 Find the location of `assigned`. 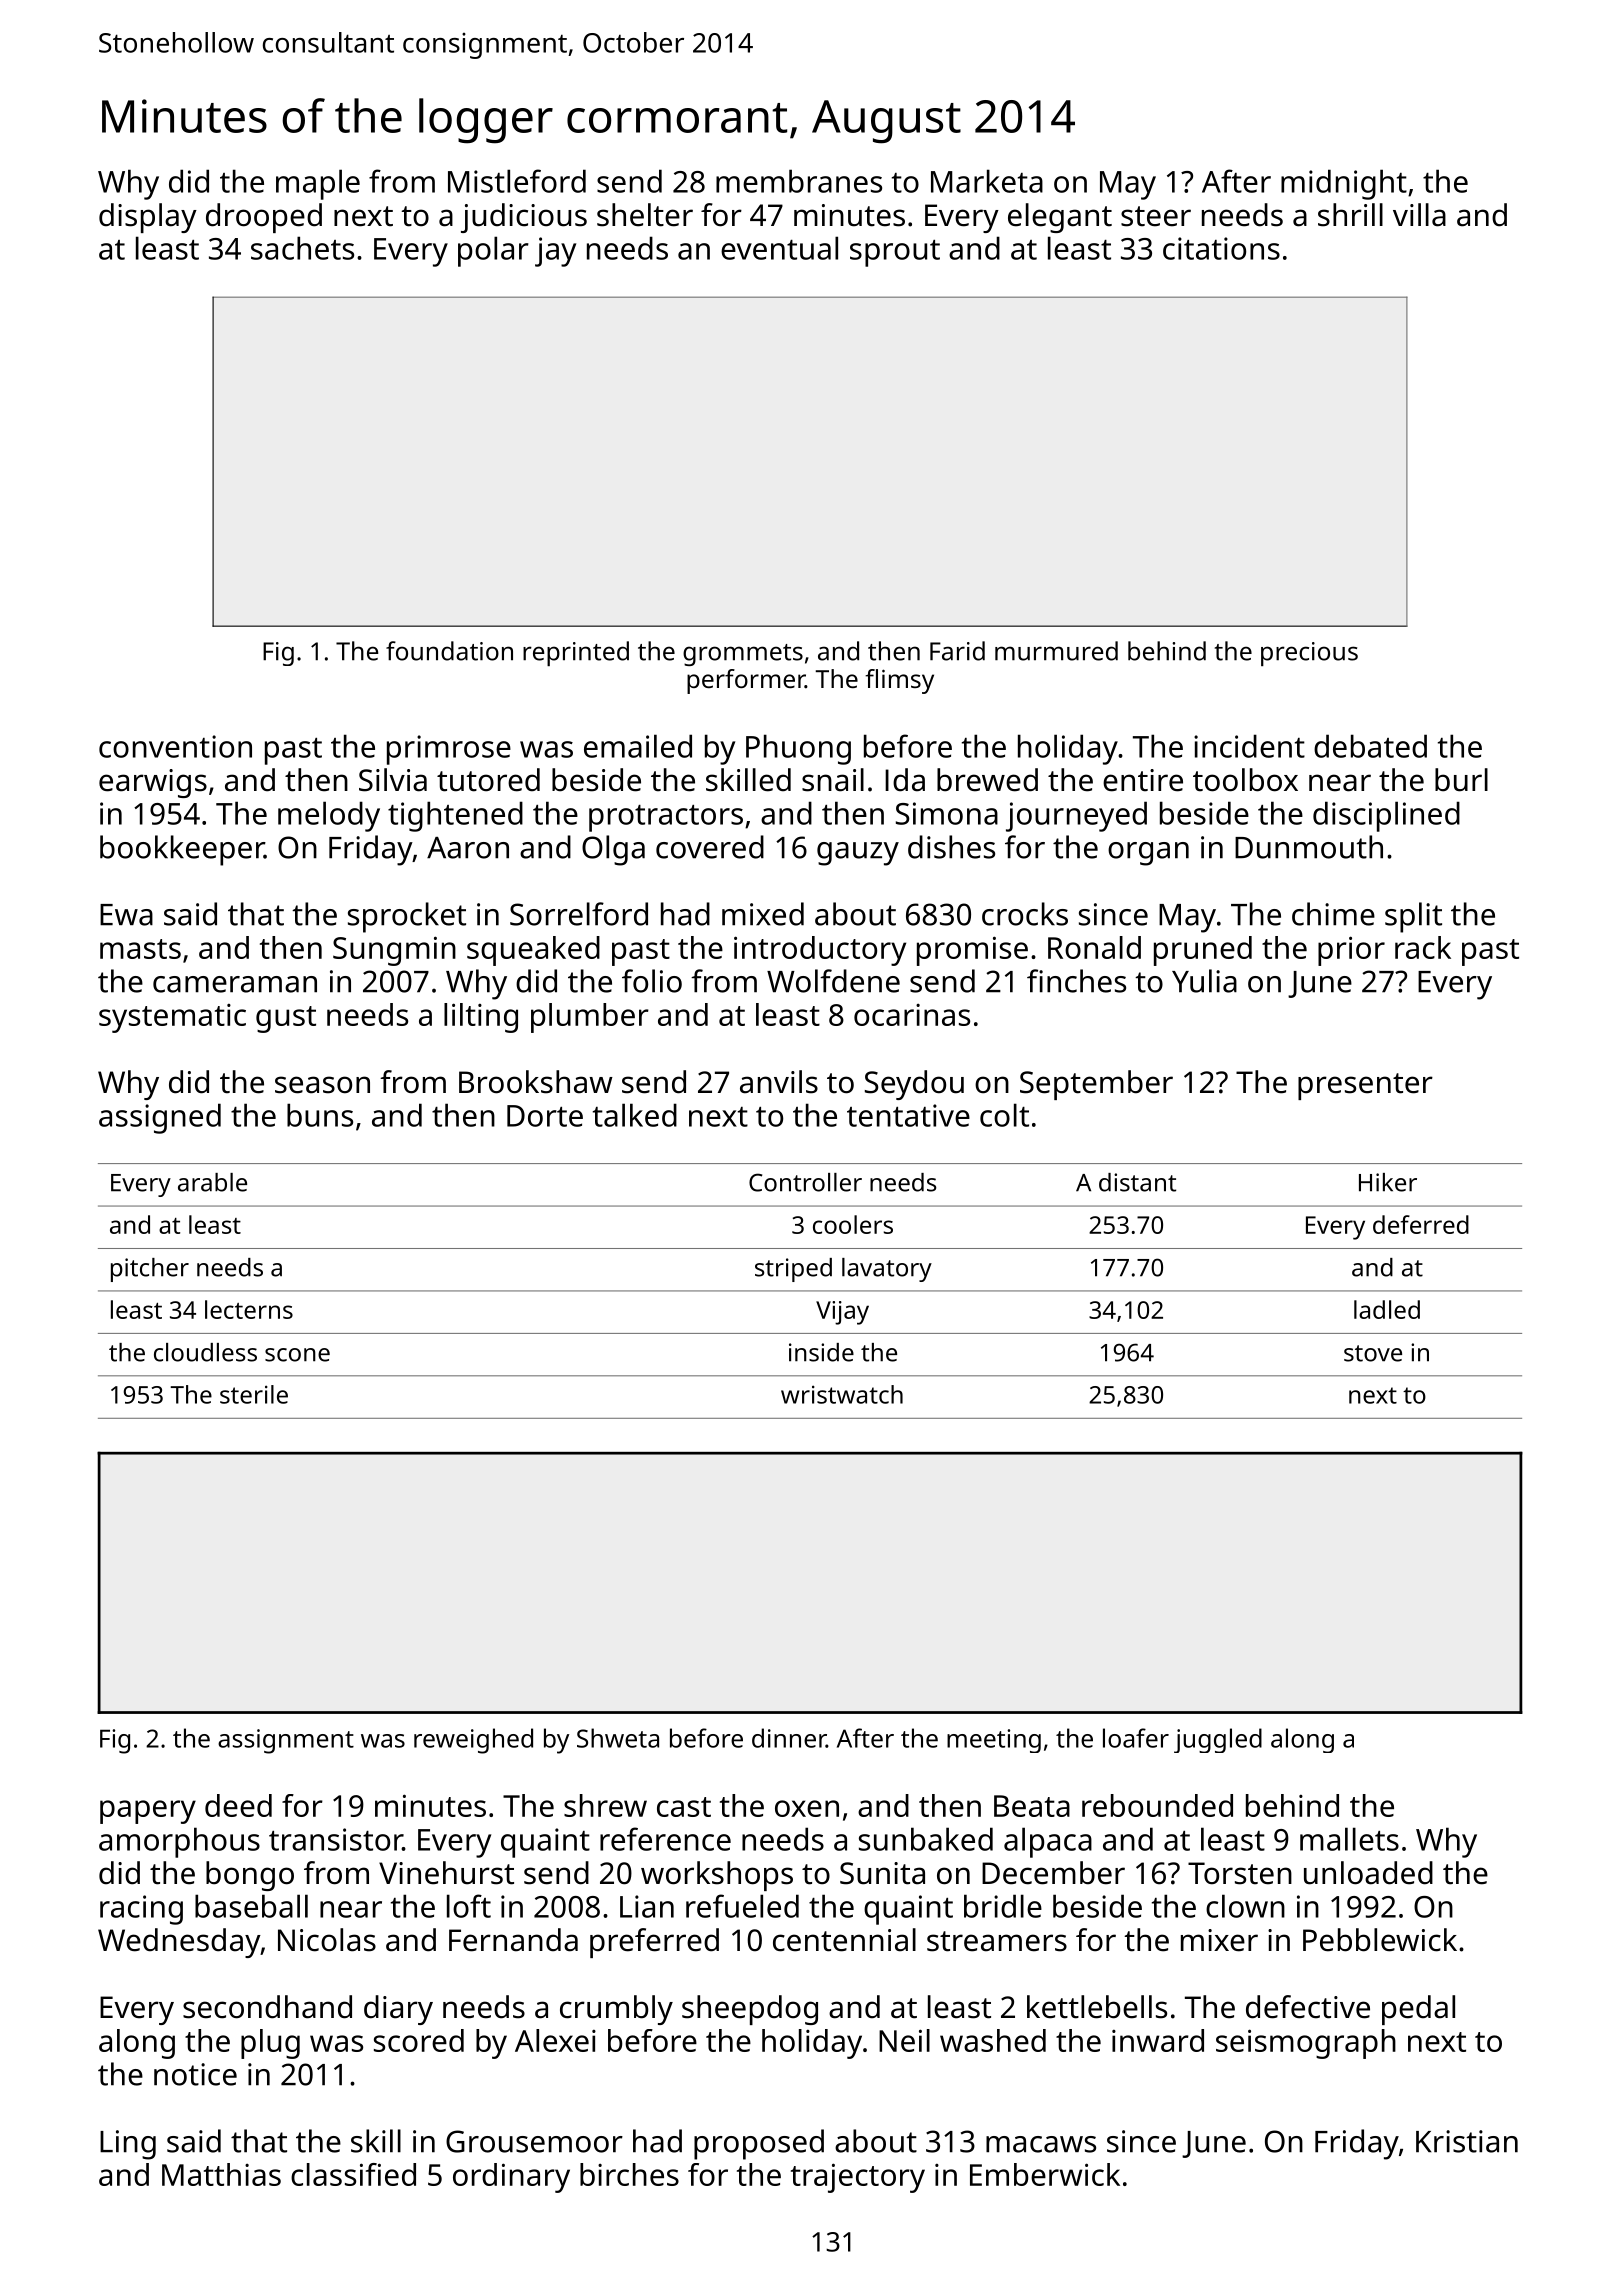

assigned is located at coordinates (160, 1118).
